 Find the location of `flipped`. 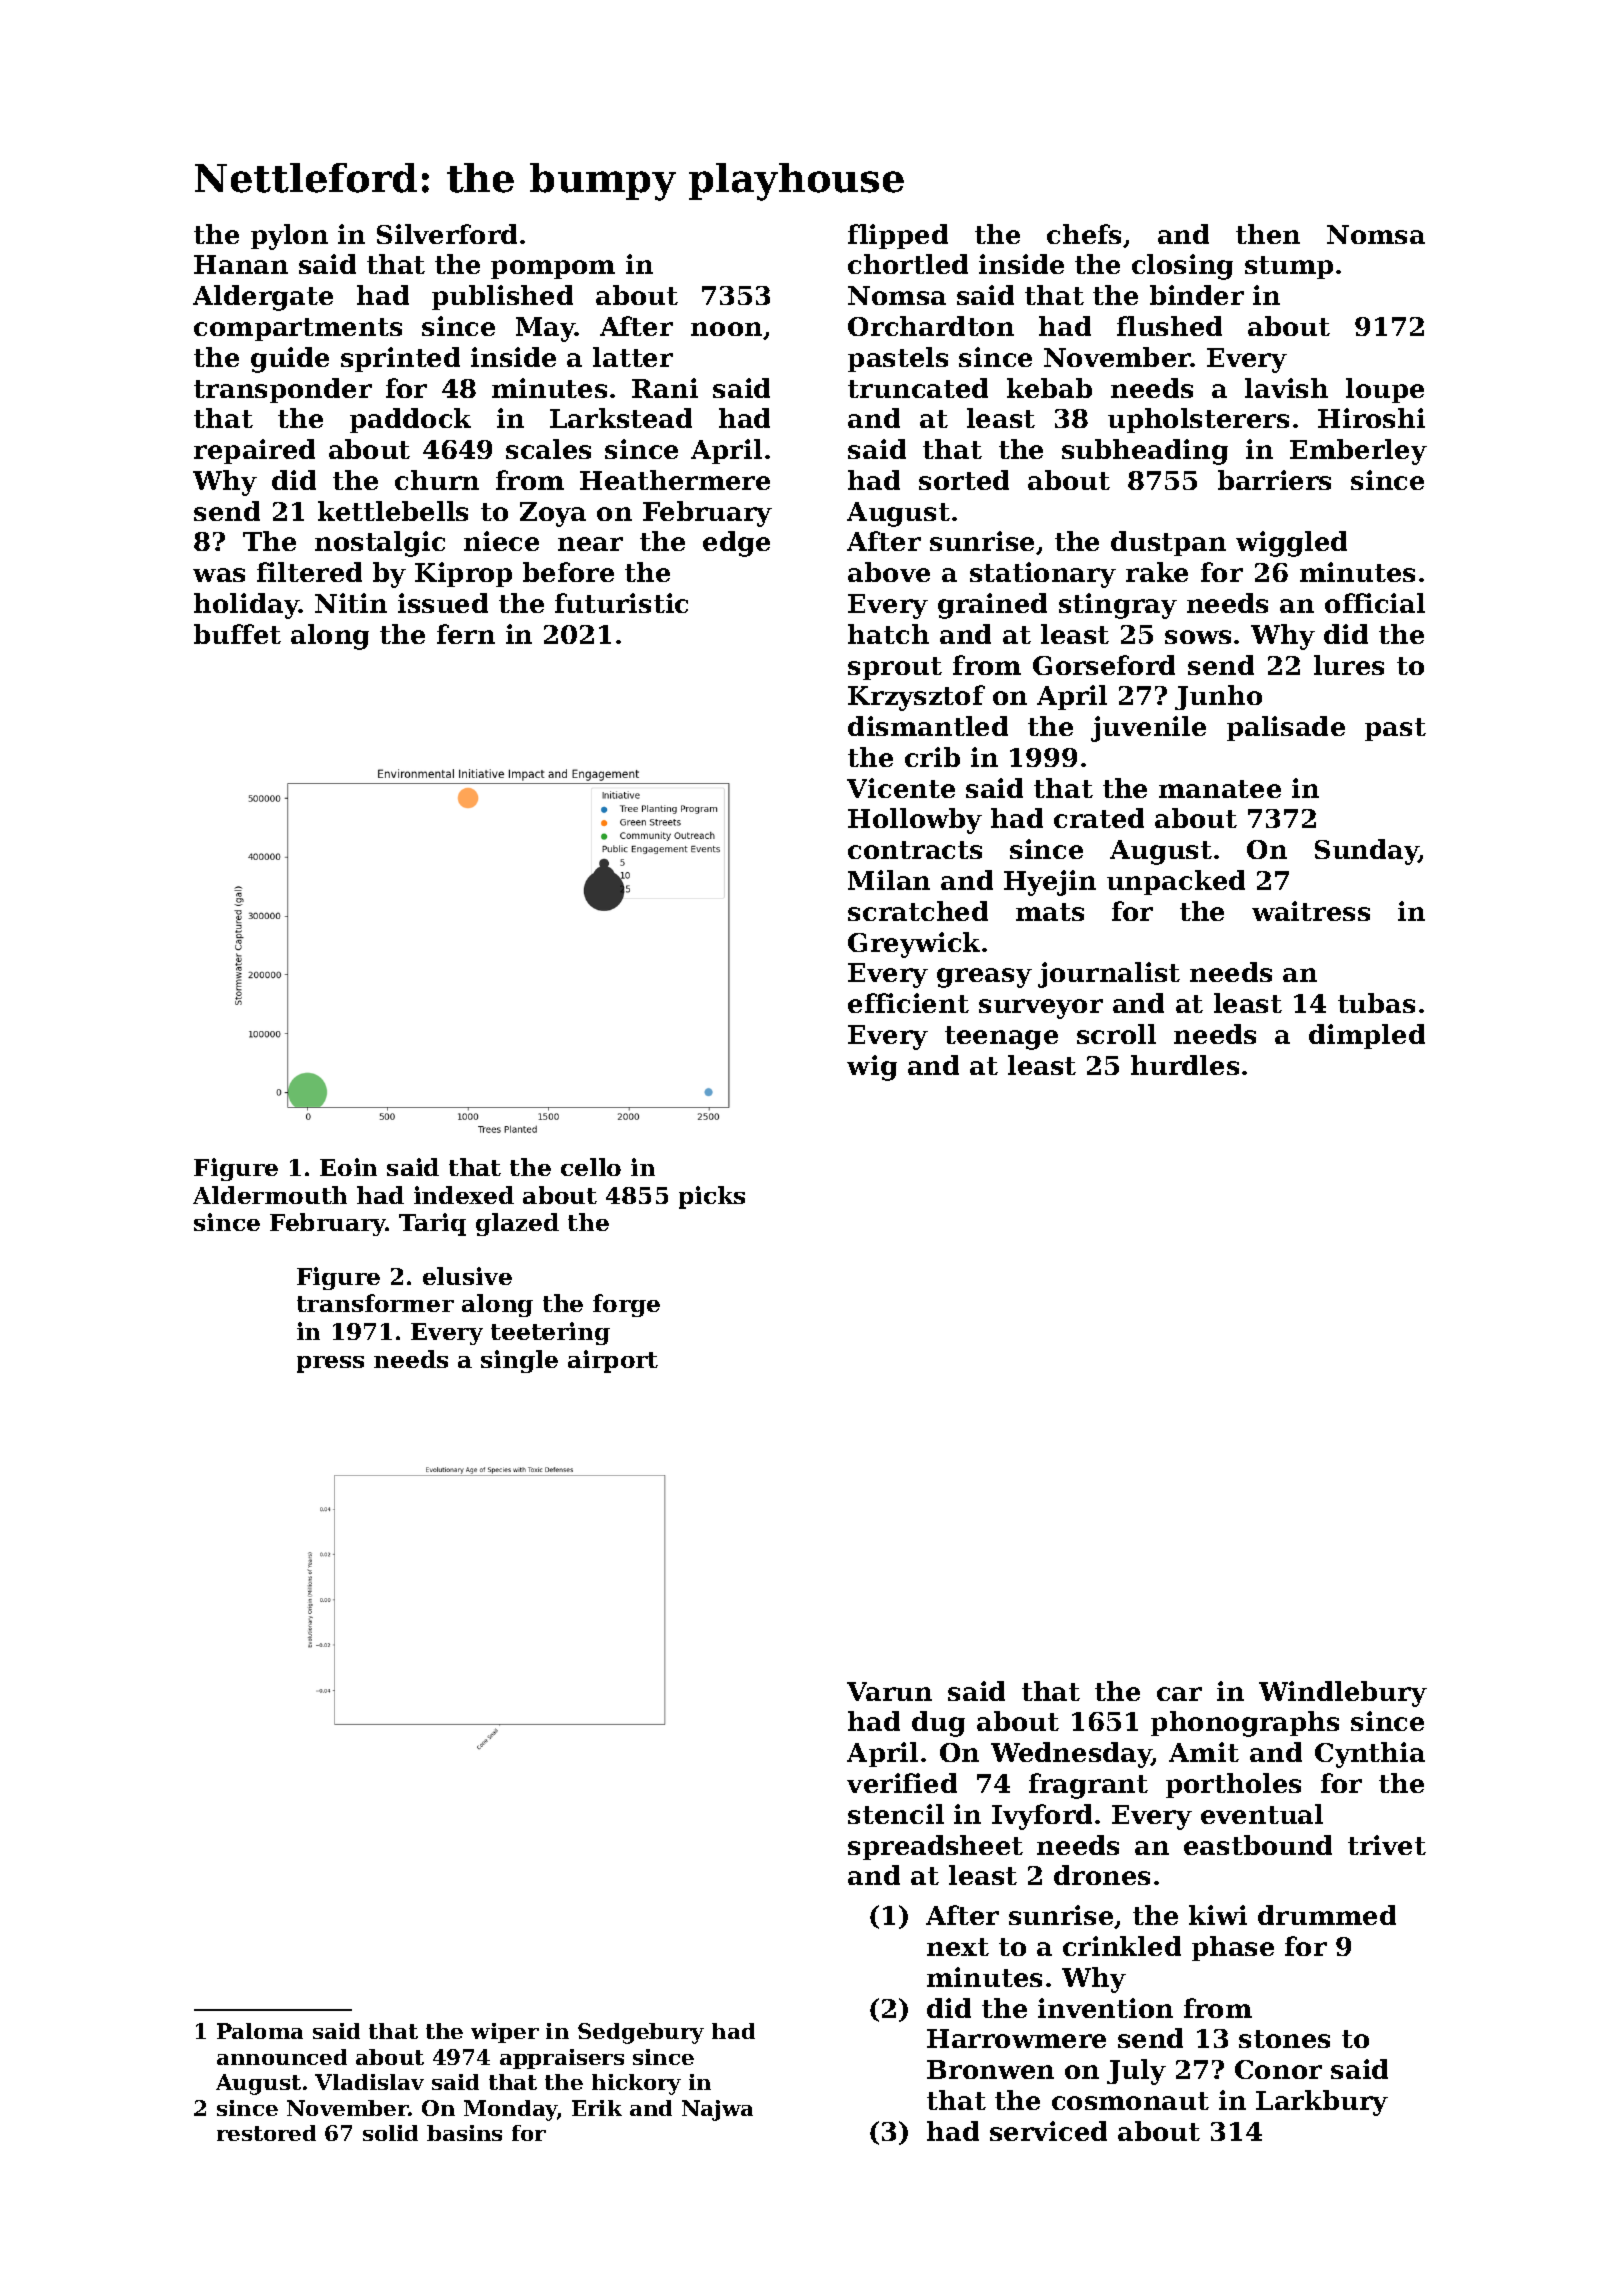

flipped is located at coordinates (898, 236).
